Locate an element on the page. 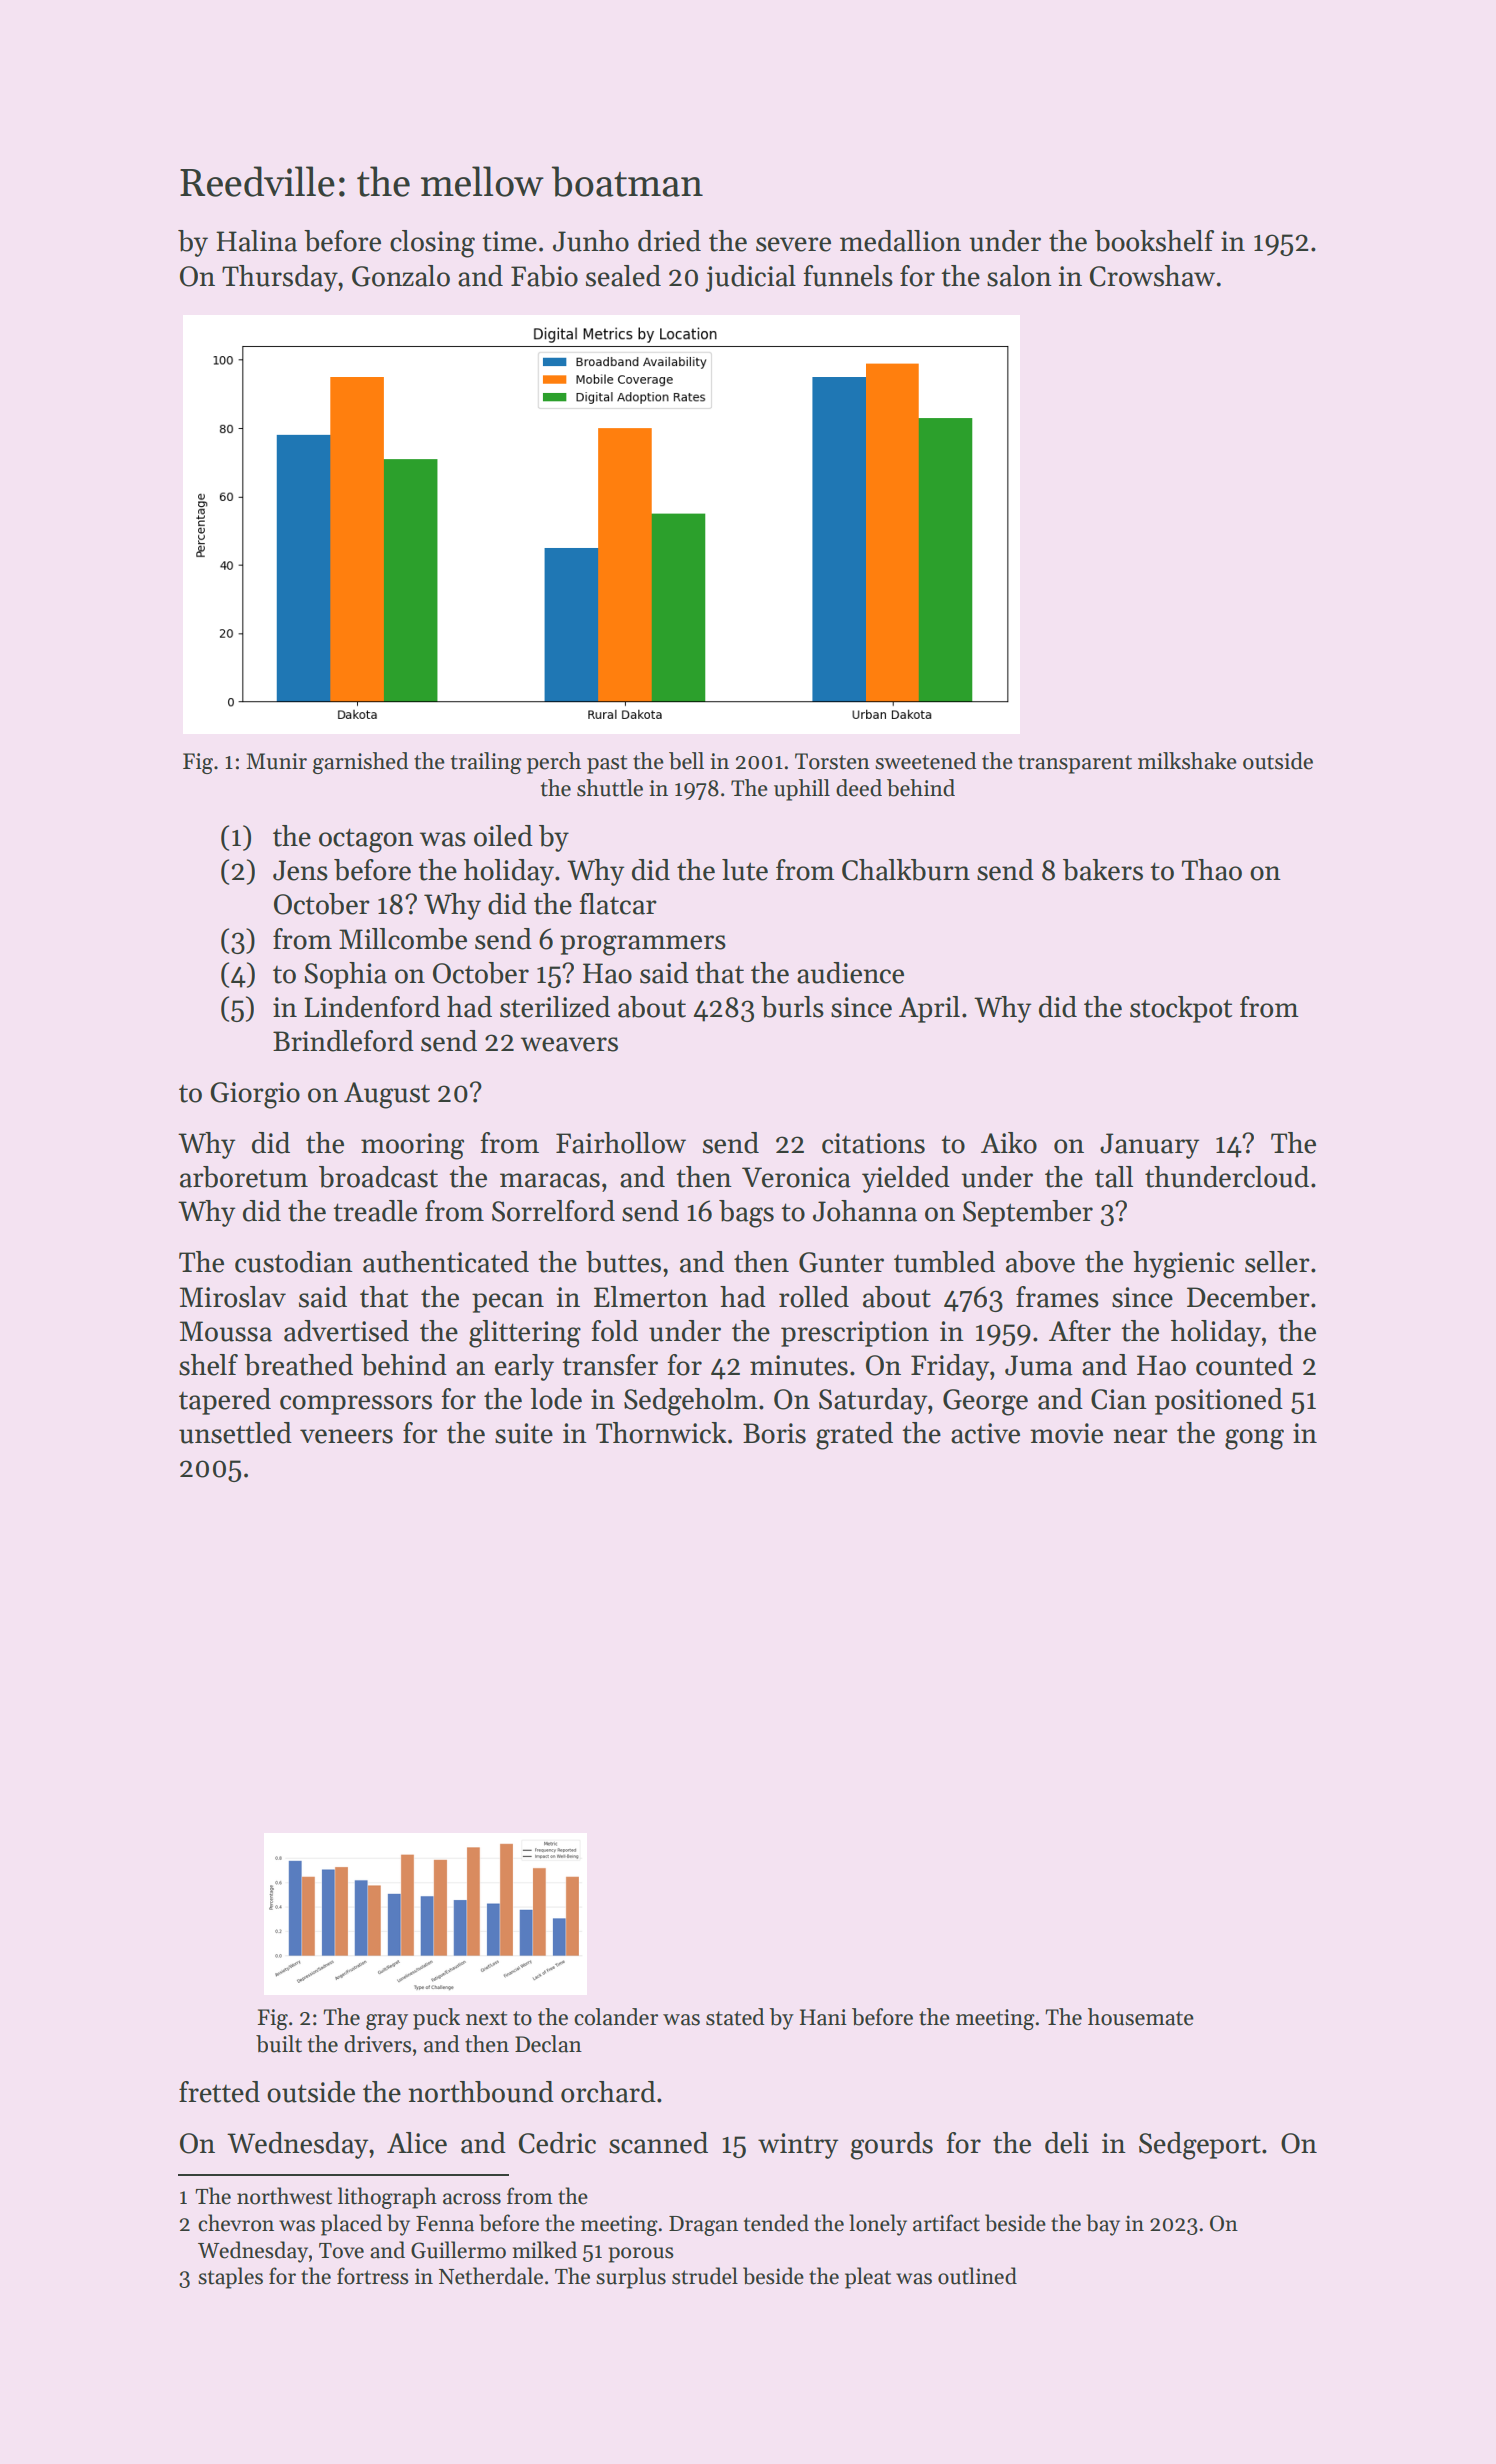  seller is located at coordinates (1277, 1262).
